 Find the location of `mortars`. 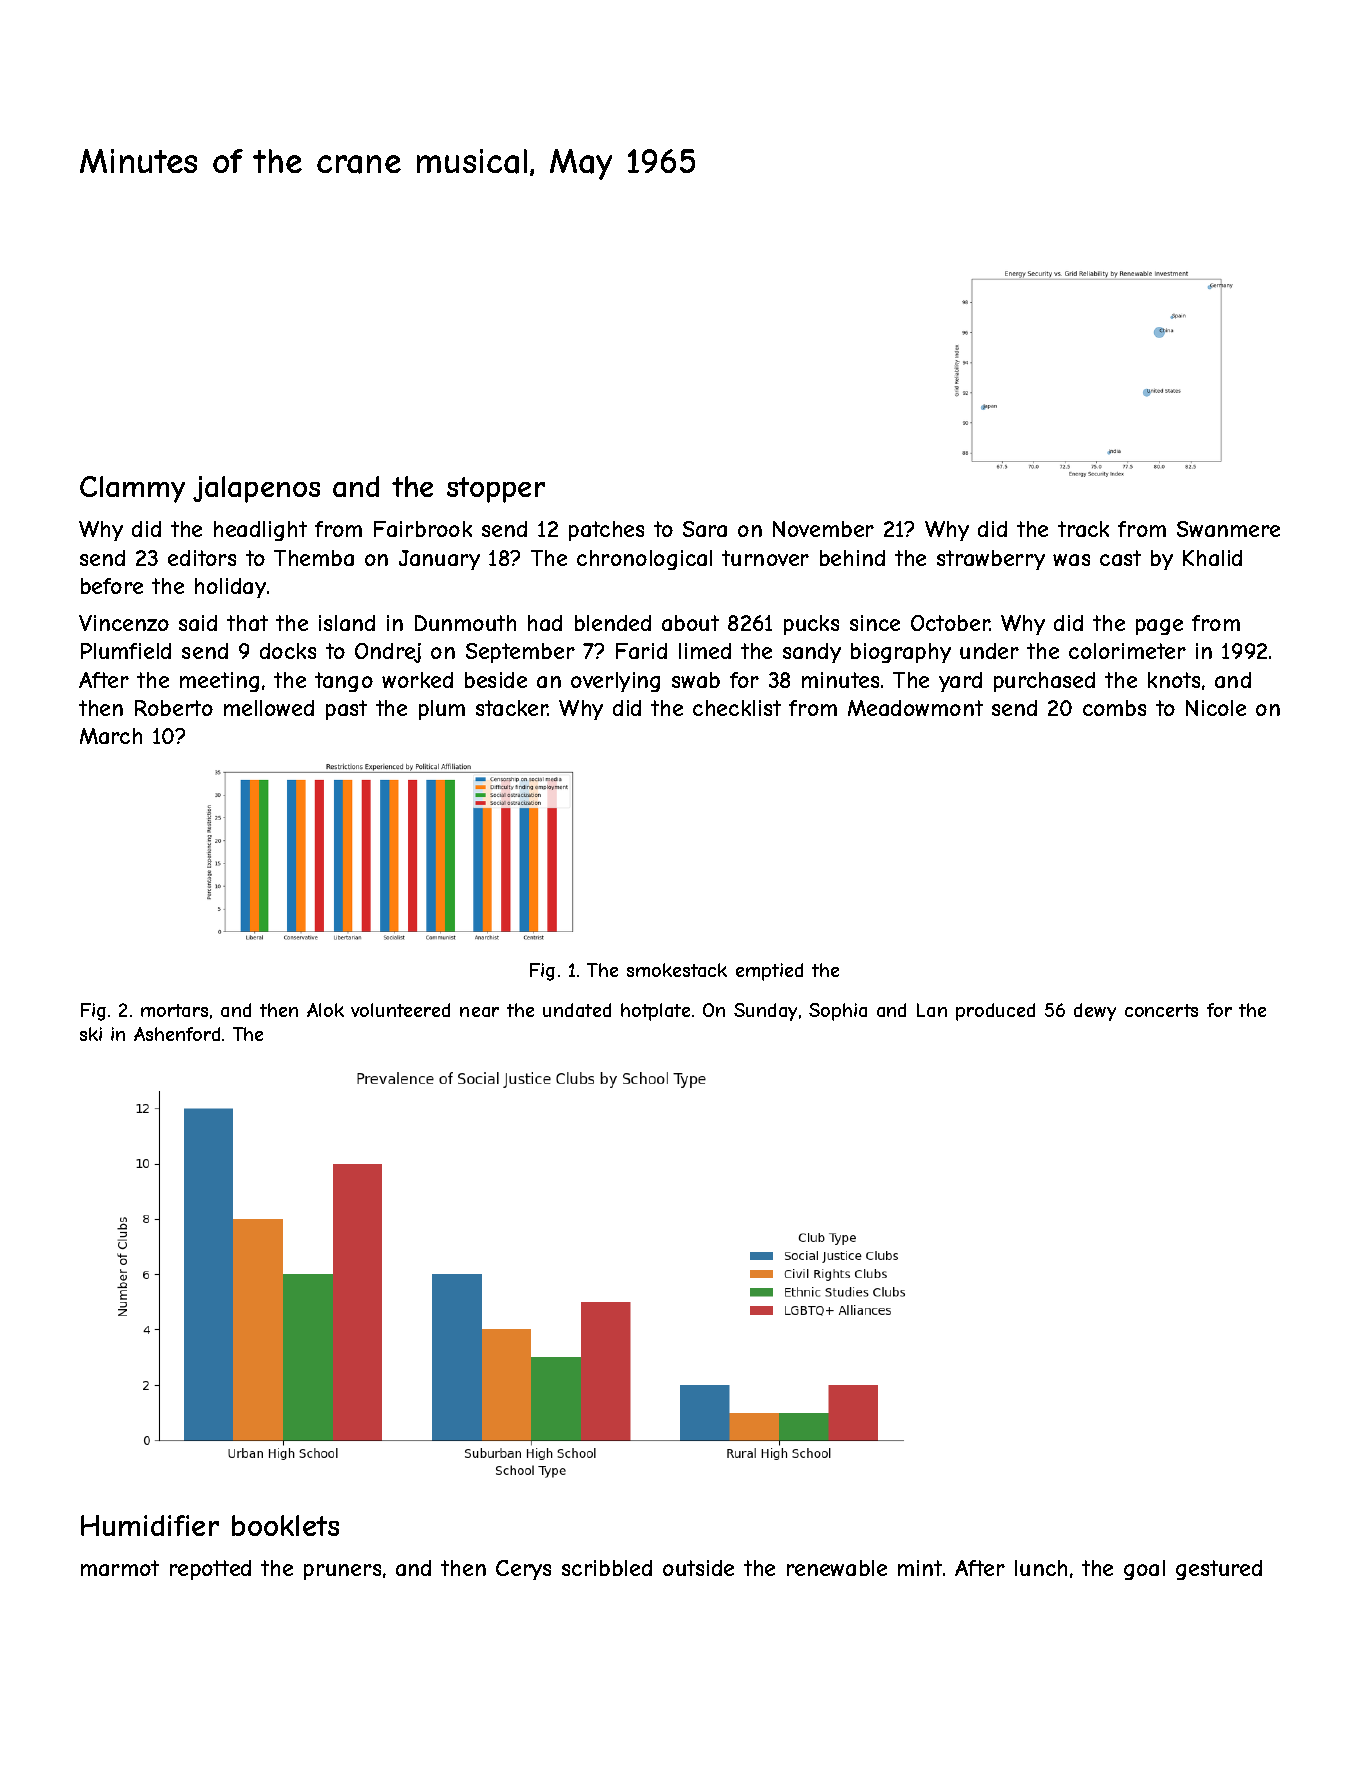

mortars is located at coordinates (174, 1010).
